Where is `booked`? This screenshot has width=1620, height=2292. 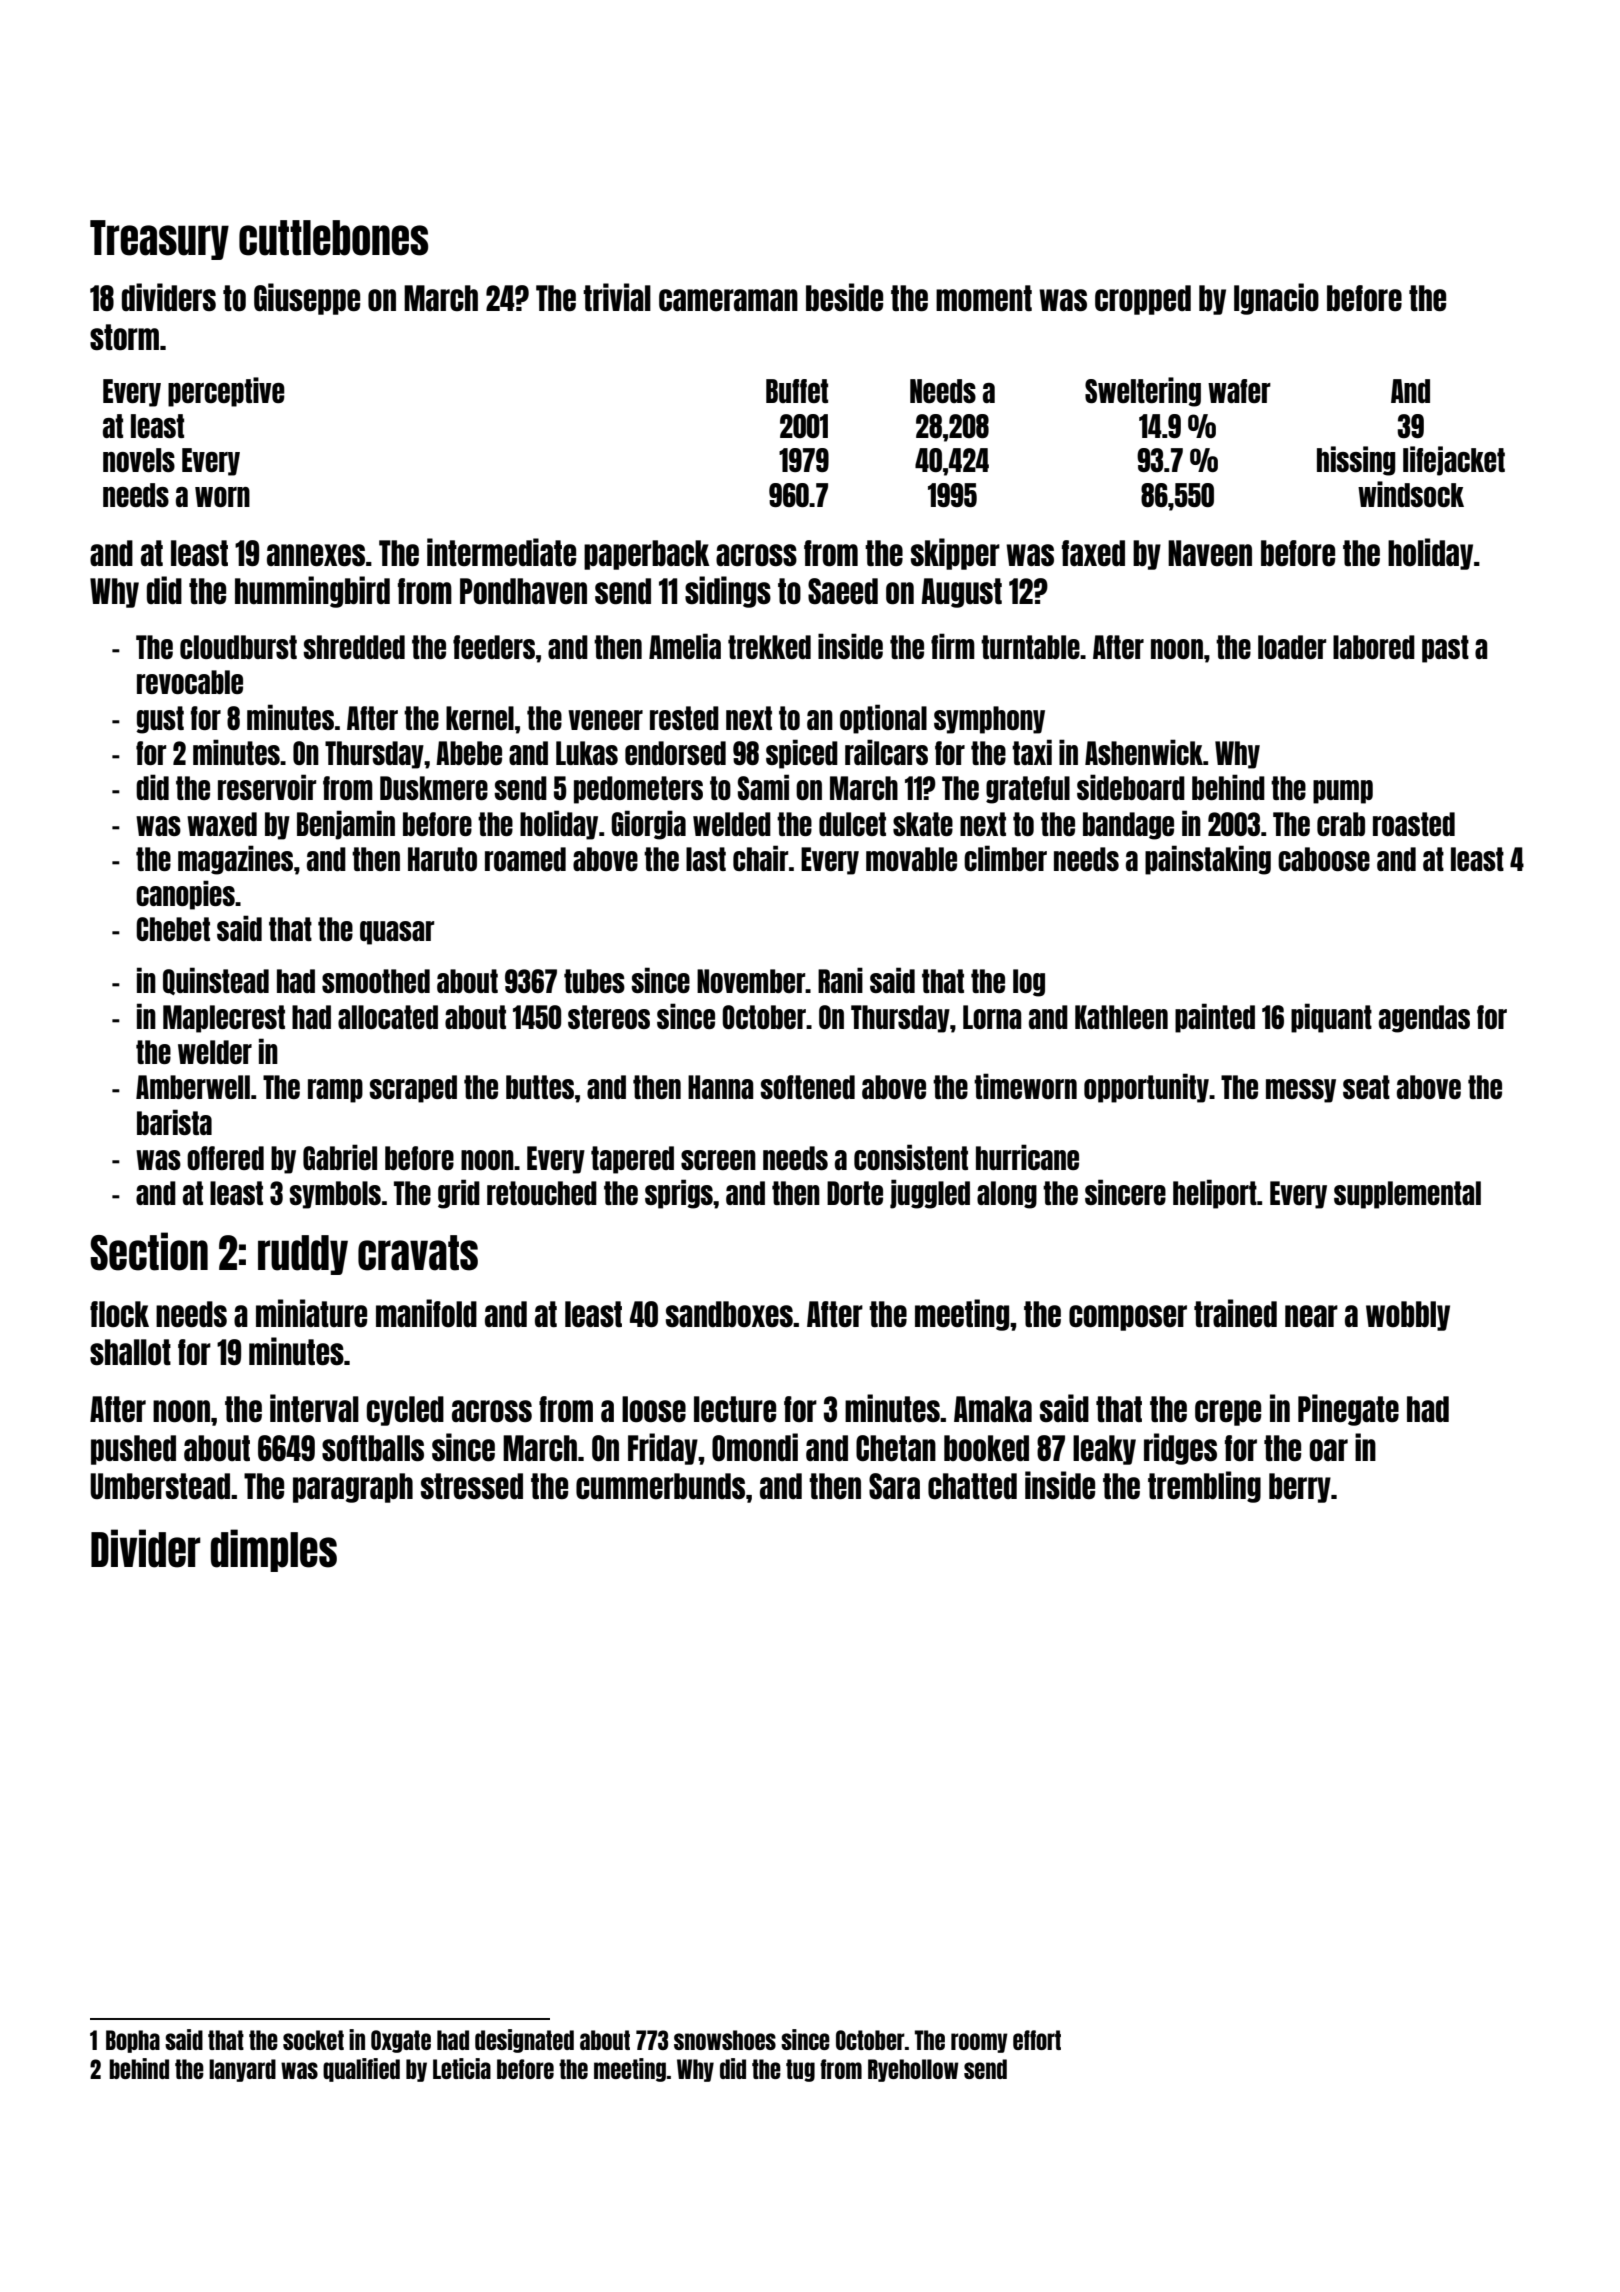
booked is located at coordinates (986, 1448).
